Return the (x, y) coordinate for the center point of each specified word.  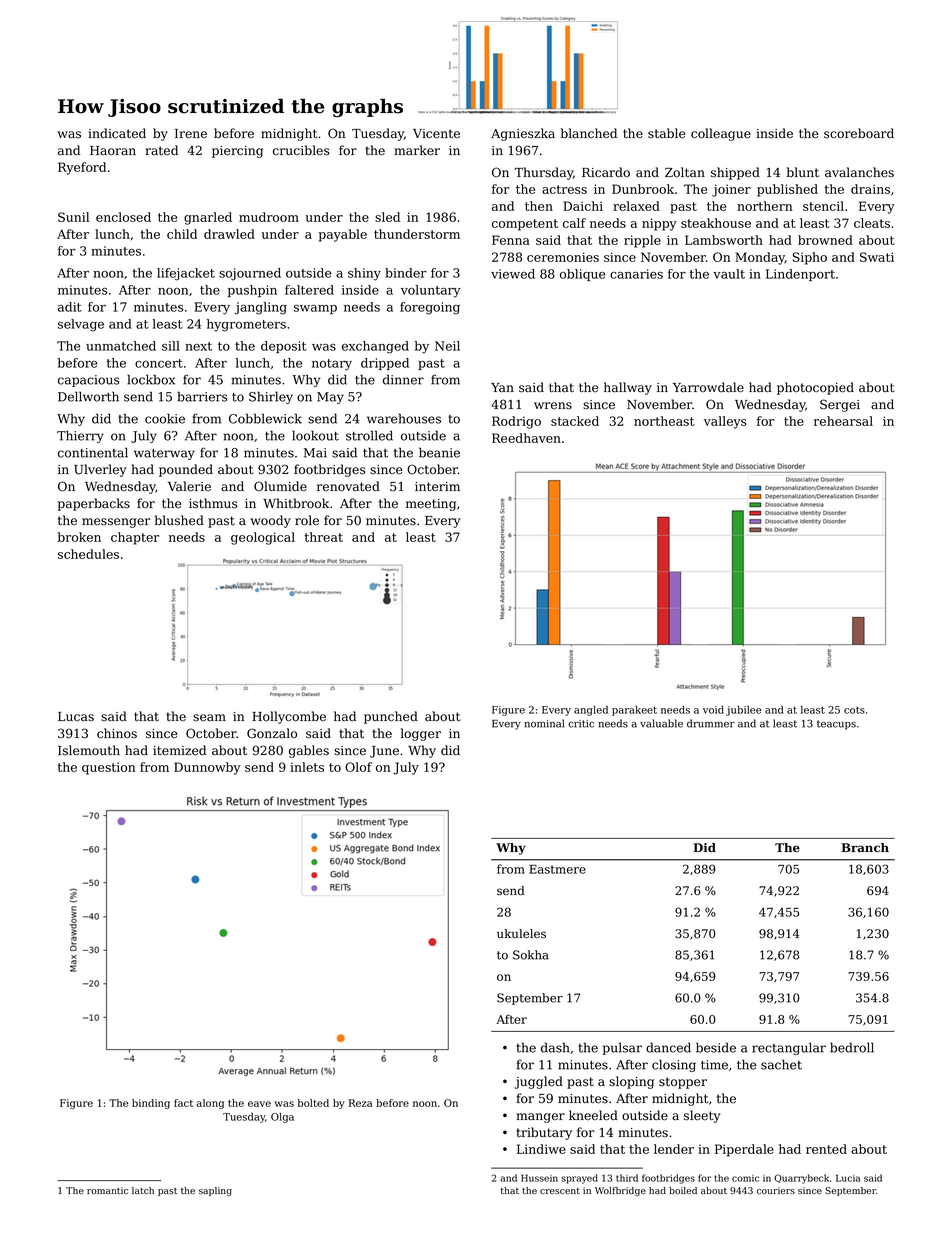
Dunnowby (207, 768)
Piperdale (744, 1150)
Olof (358, 767)
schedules (88, 554)
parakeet (634, 711)
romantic (107, 1190)
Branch (865, 848)
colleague (721, 134)
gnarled (208, 218)
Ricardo (606, 172)
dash (555, 1047)
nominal (544, 723)
